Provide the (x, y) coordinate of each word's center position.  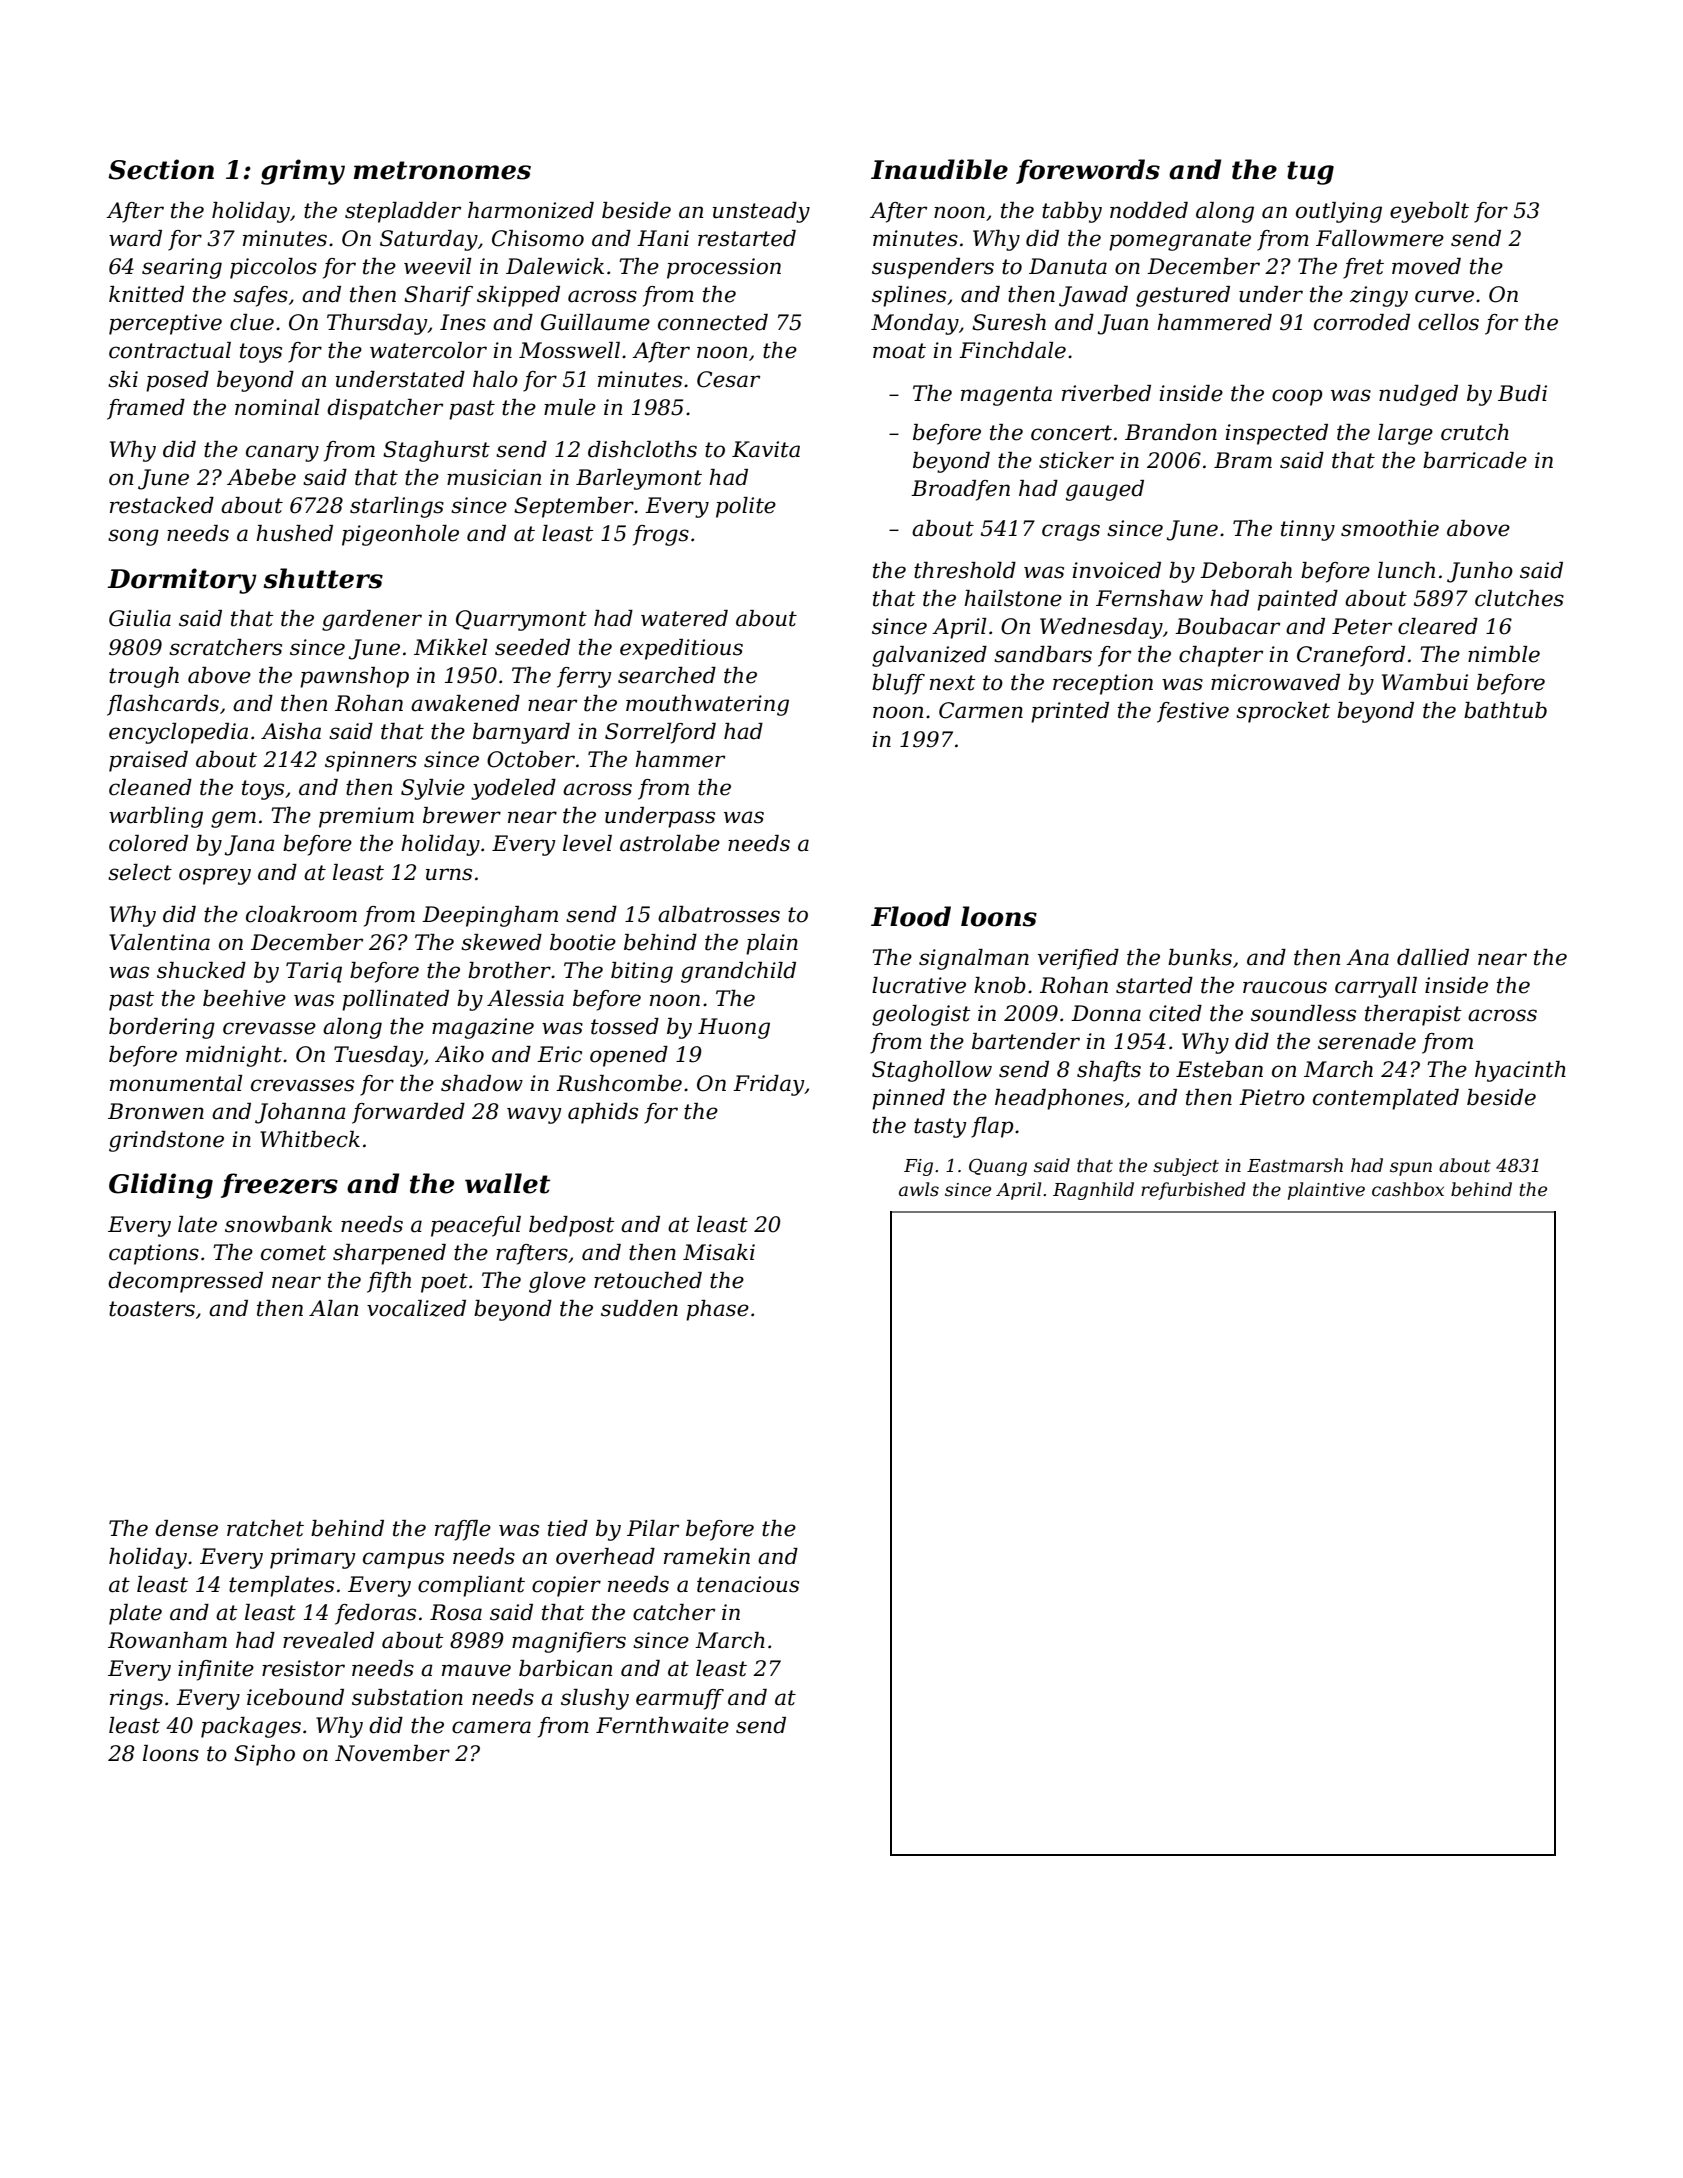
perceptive (165, 324)
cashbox (1408, 1189)
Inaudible (939, 169)
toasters (152, 1309)
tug (1310, 173)
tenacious (748, 1584)
